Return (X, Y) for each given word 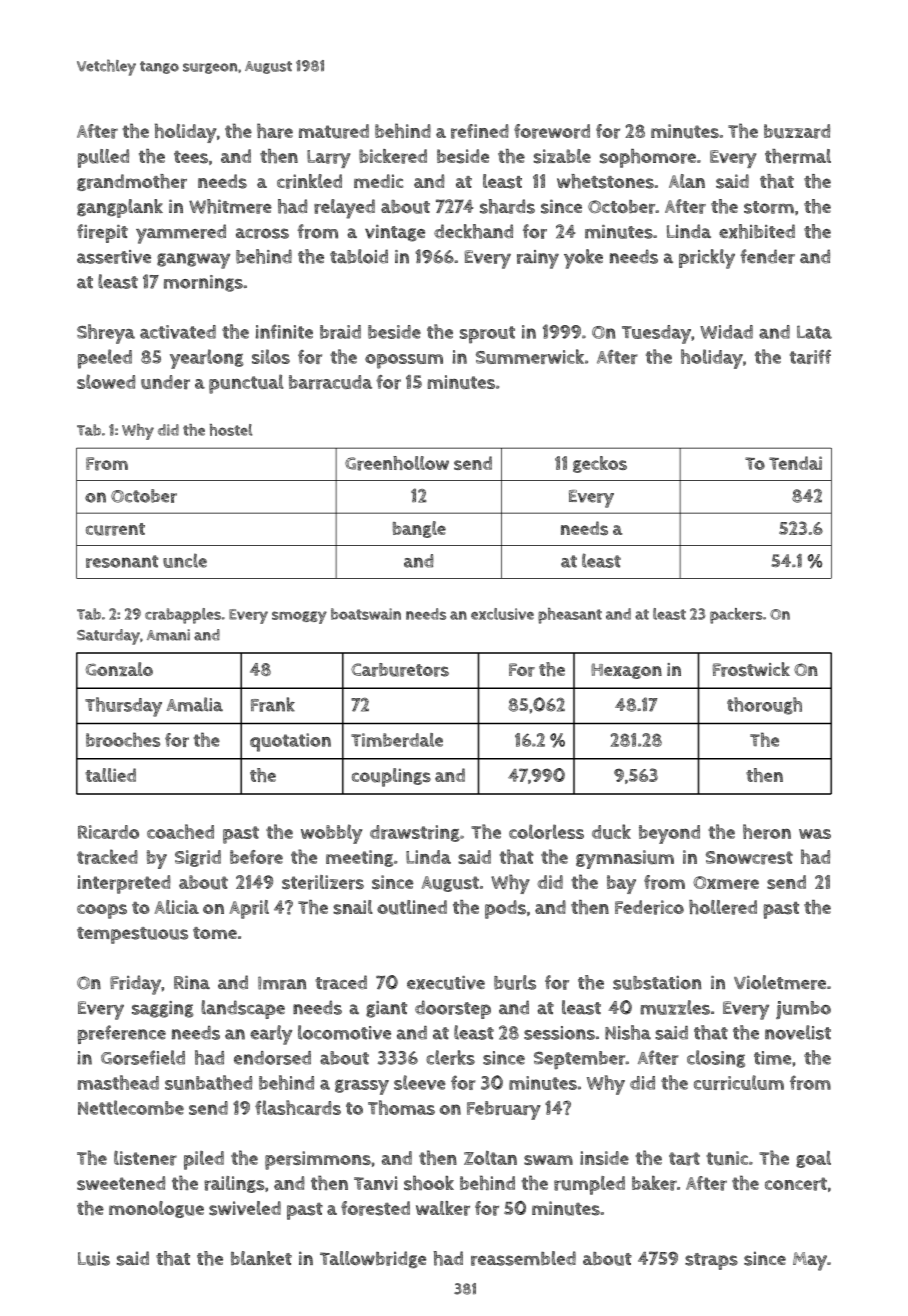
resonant (122, 561)
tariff (810, 357)
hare (275, 131)
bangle (419, 529)
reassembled (523, 1258)
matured (334, 131)
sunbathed (208, 1082)
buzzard (797, 131)
